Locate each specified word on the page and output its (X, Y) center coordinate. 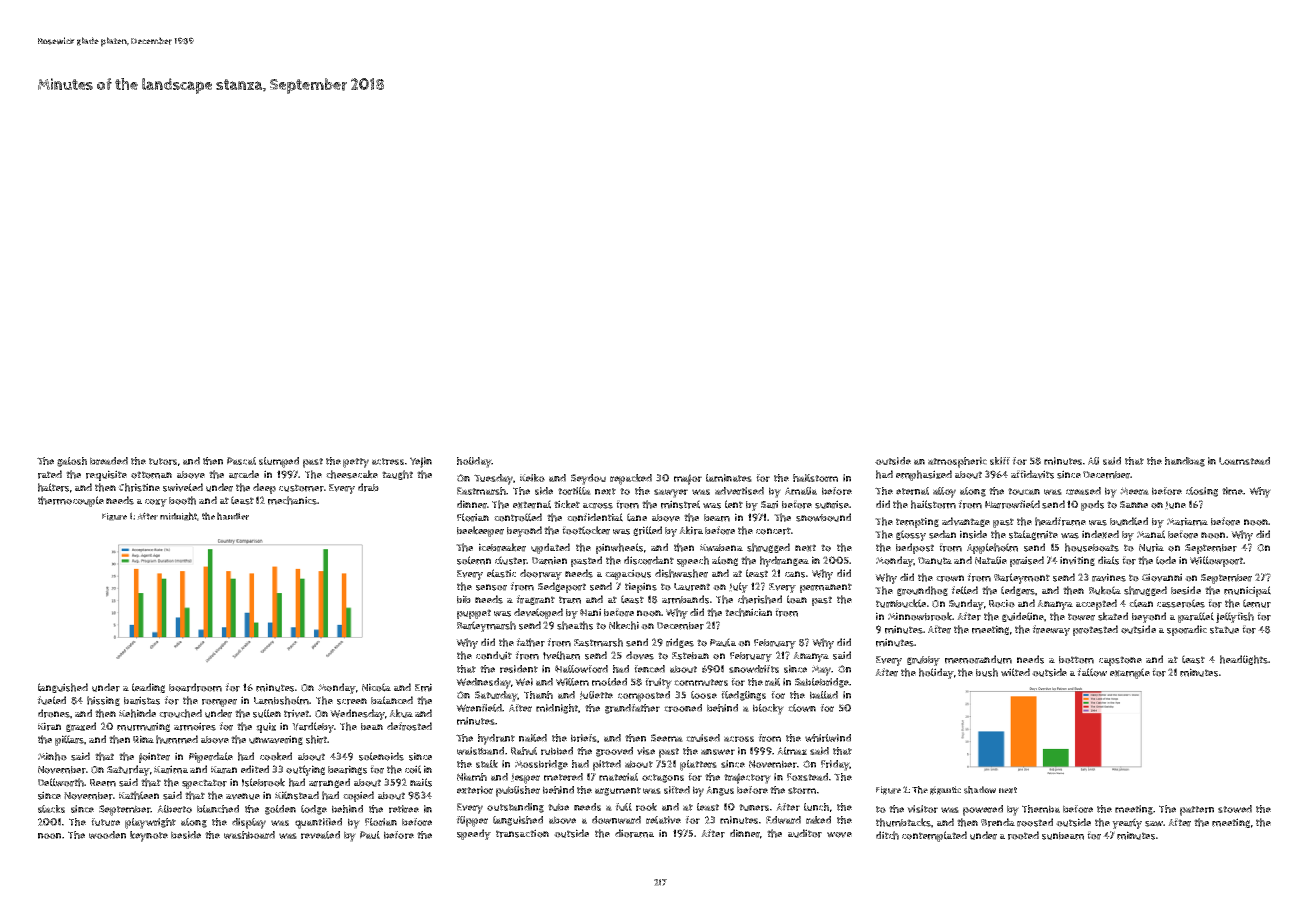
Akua (401, 713)
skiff (1000, 461)
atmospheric (957, 462)
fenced (649, 669)
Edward (783, 820)
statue (1224, 630)
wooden (107, 835)
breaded (109, 461)
